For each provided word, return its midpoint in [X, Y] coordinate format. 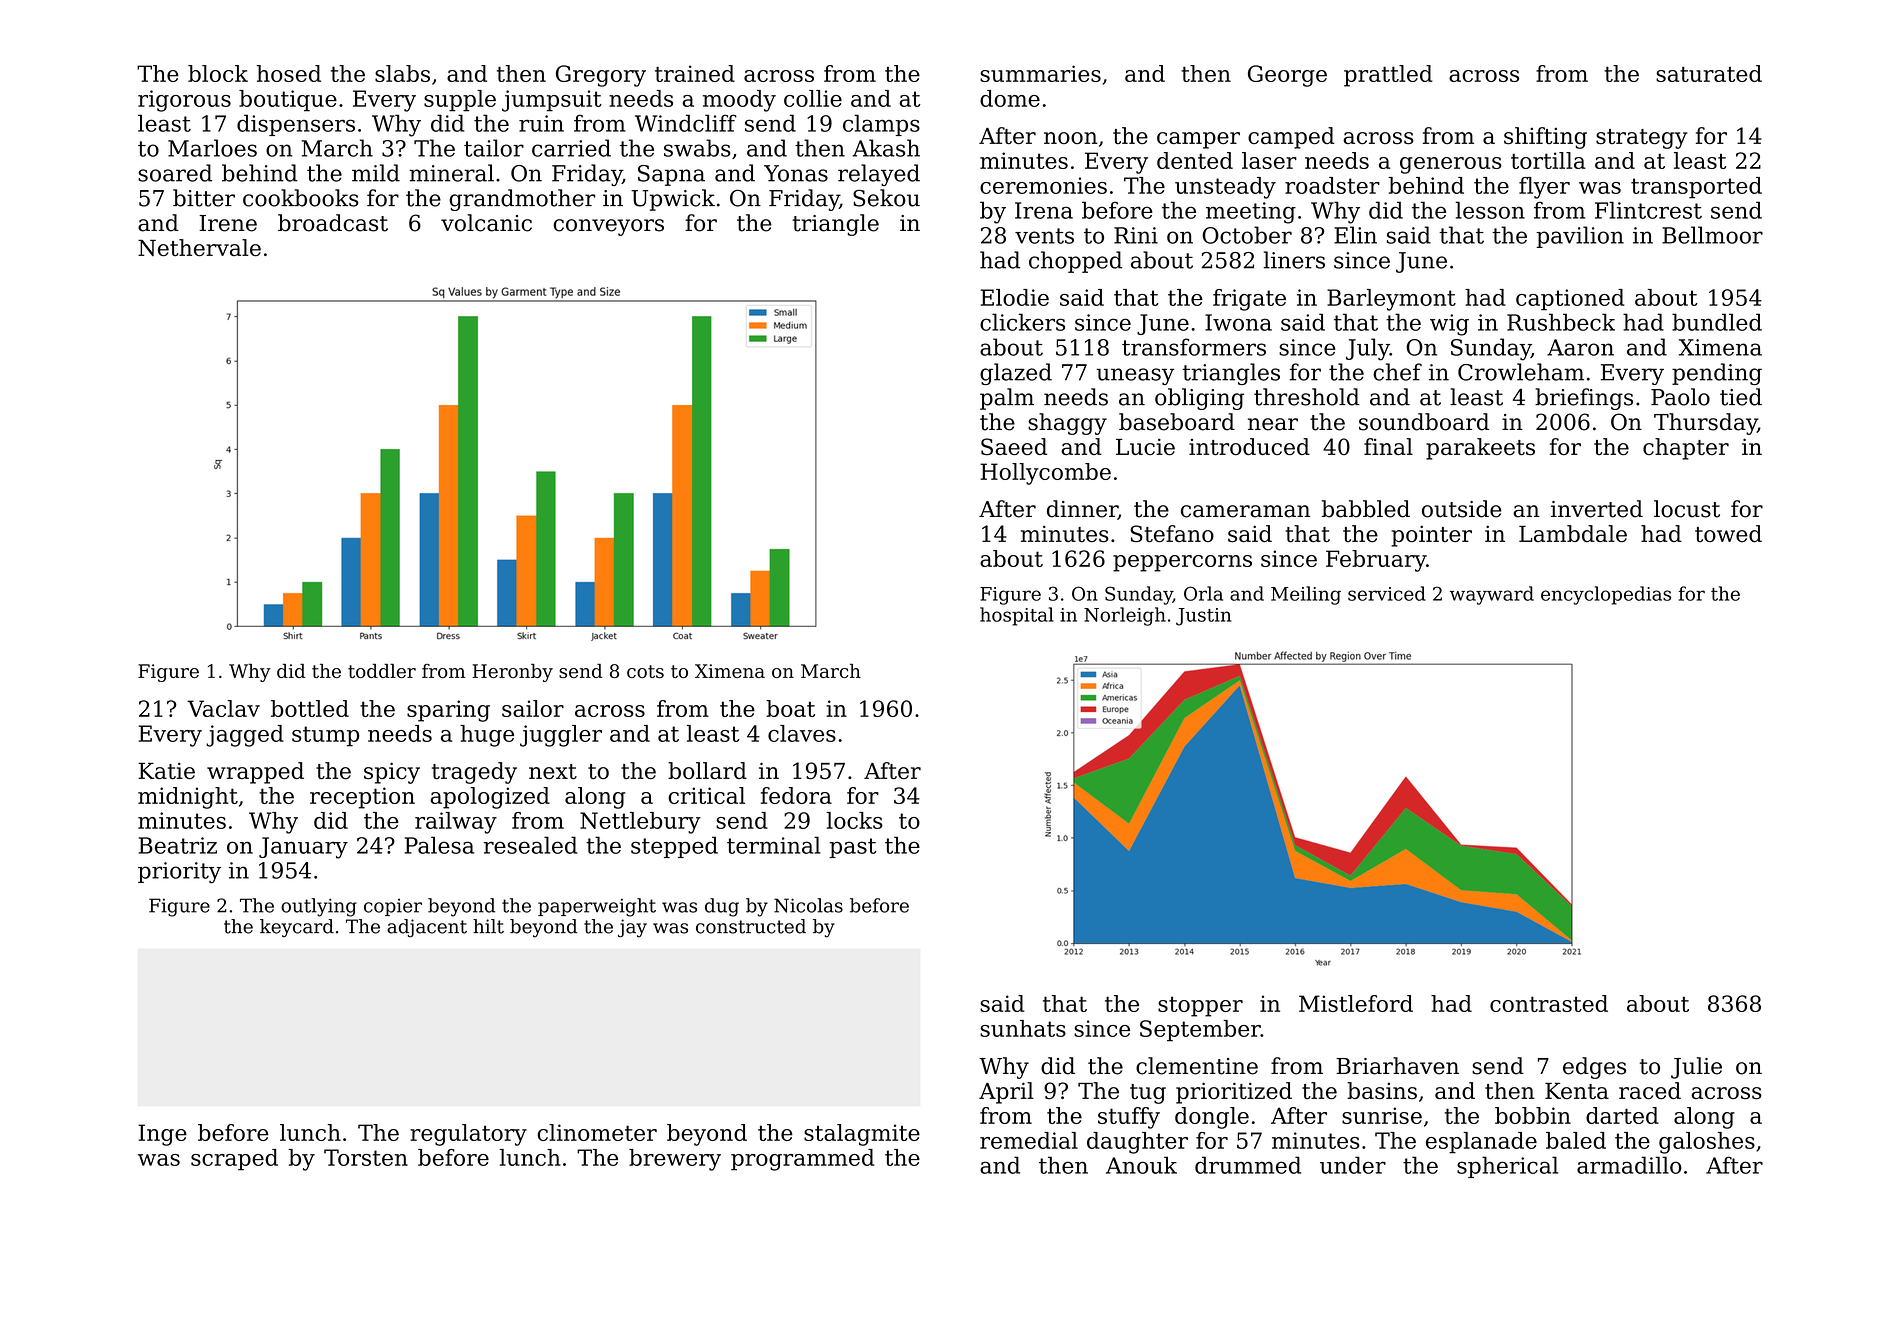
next [553, 771]
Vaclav [223, 708]
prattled [1388, 76]
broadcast [333, 223]
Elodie [1015, 297]
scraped [234, 1160]
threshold [1307, 397]
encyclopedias [1606, 595]
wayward [1492, 595]
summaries [1040, 73]
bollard [707, 770]
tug [1148, 1094]
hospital [1017, 616]
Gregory [601, 76]
